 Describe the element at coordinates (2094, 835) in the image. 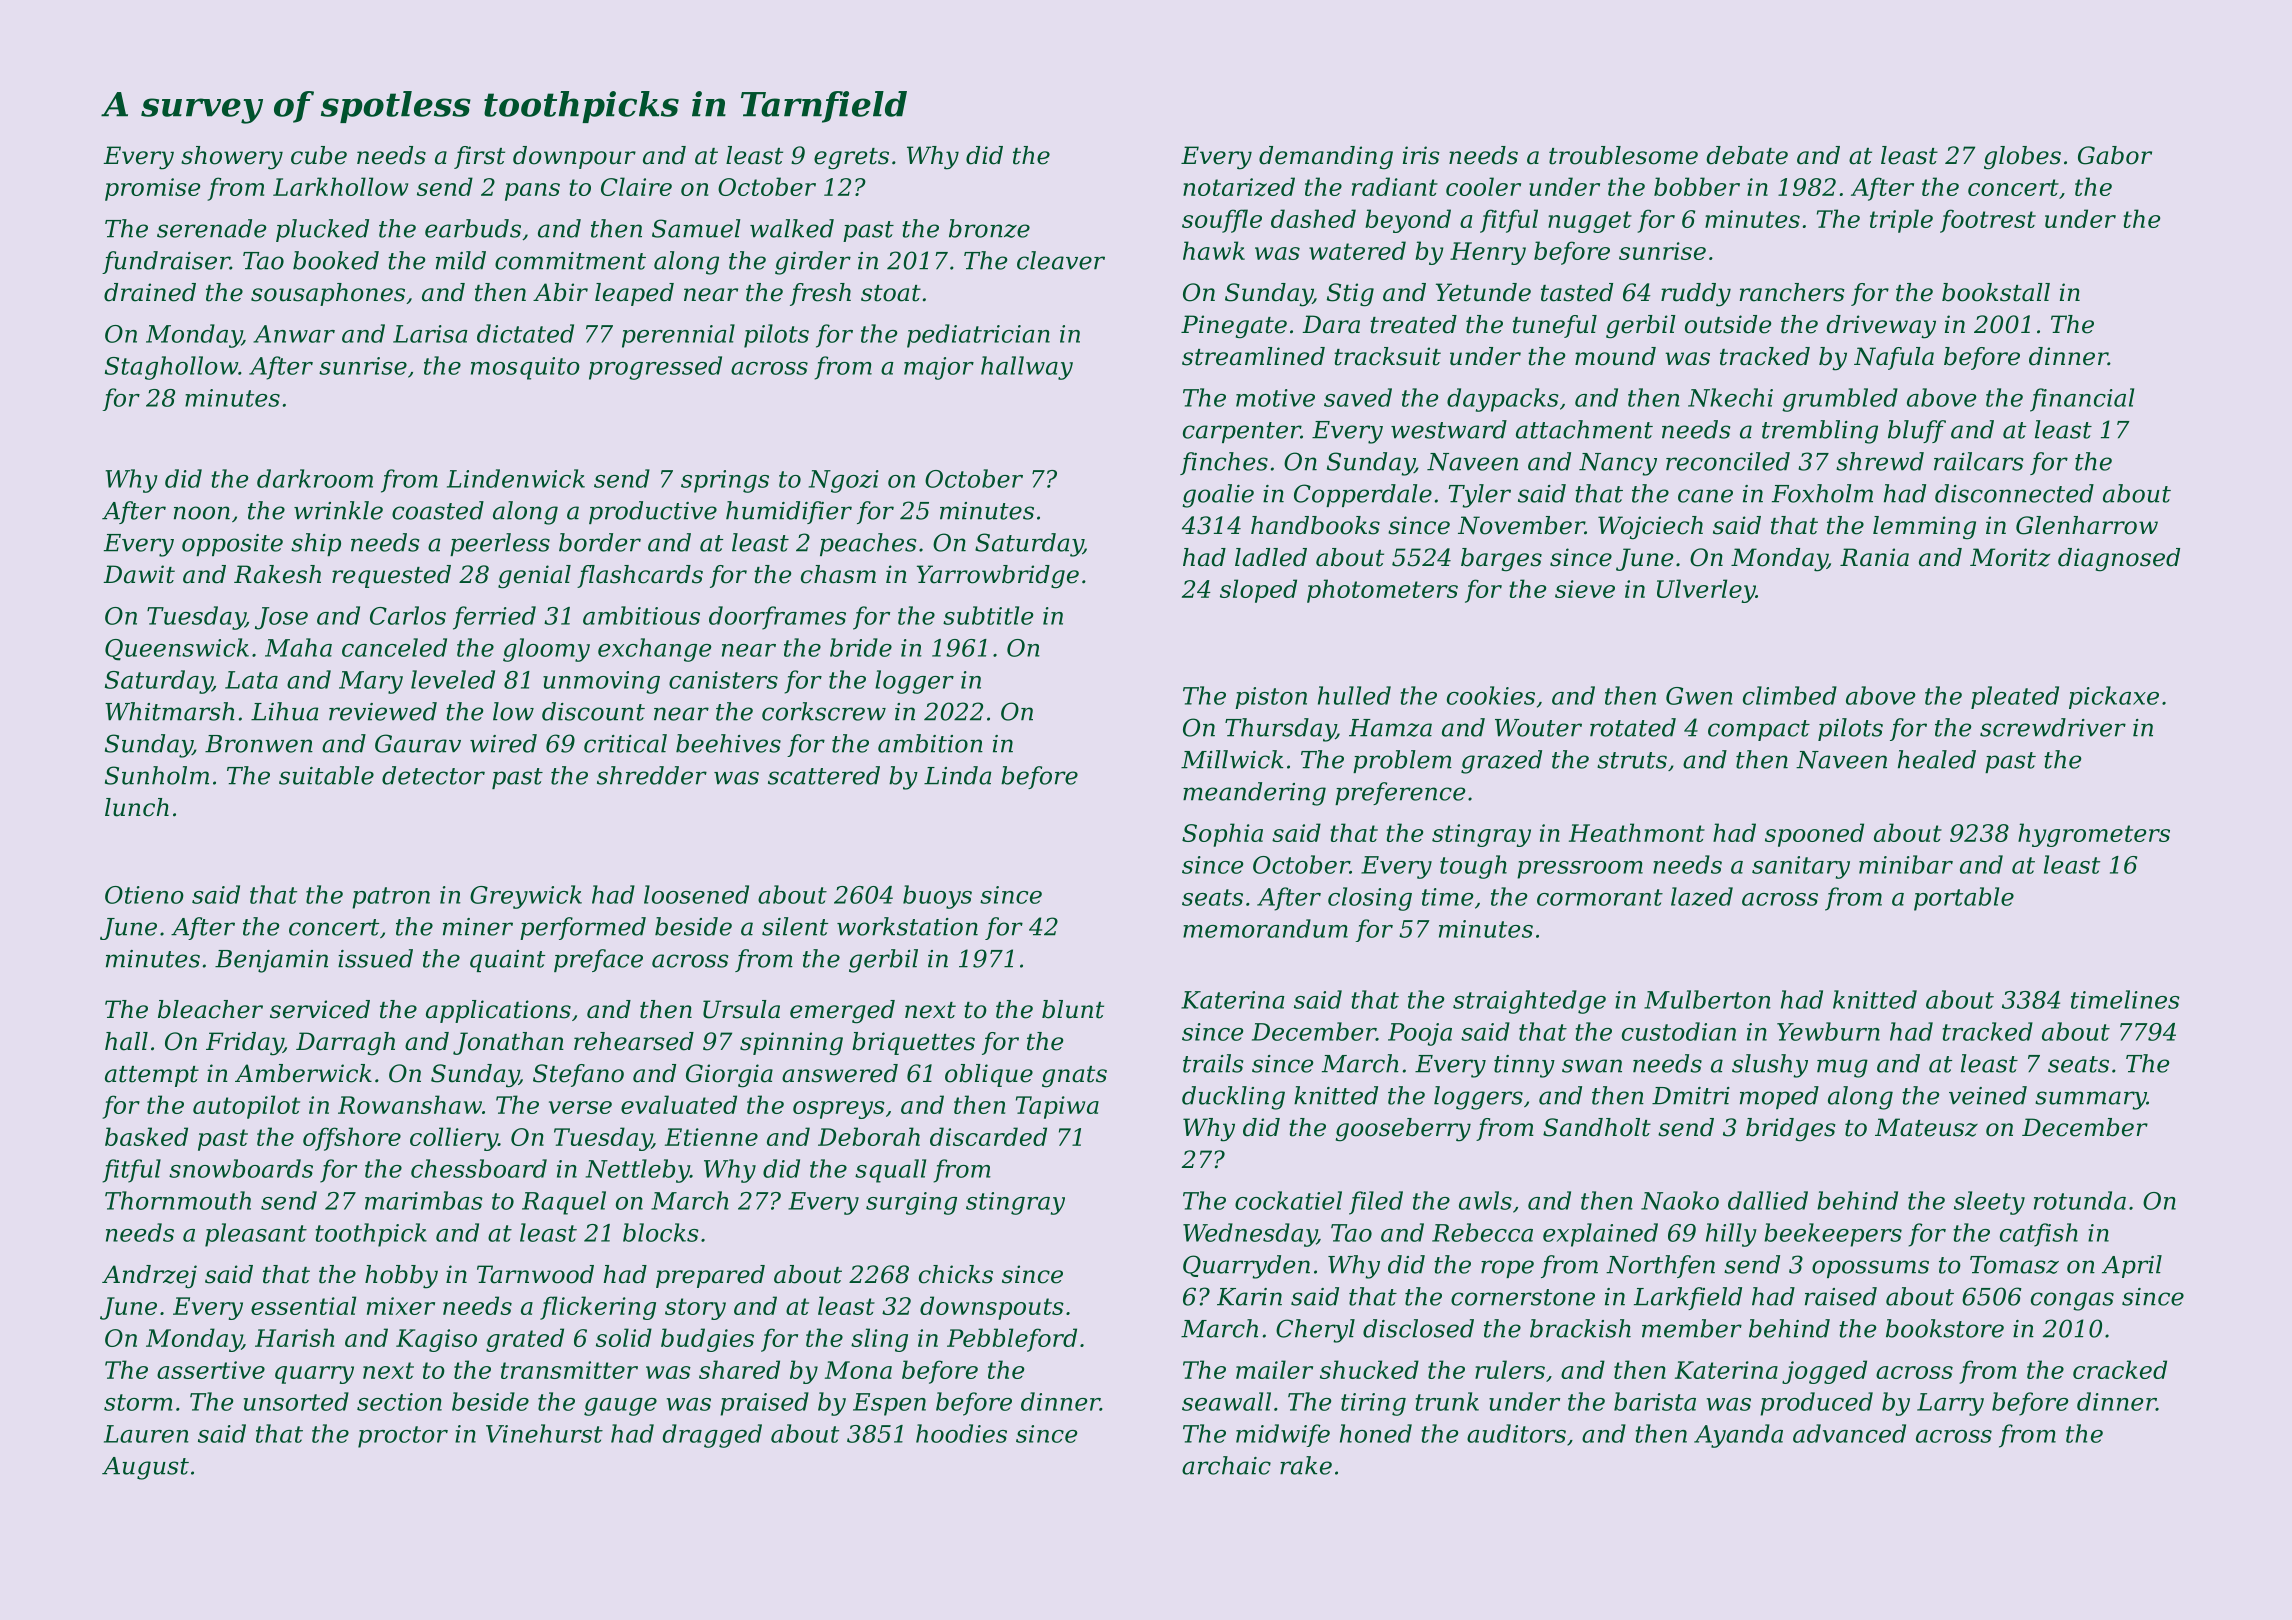

I see `hygrometers` at that location.
